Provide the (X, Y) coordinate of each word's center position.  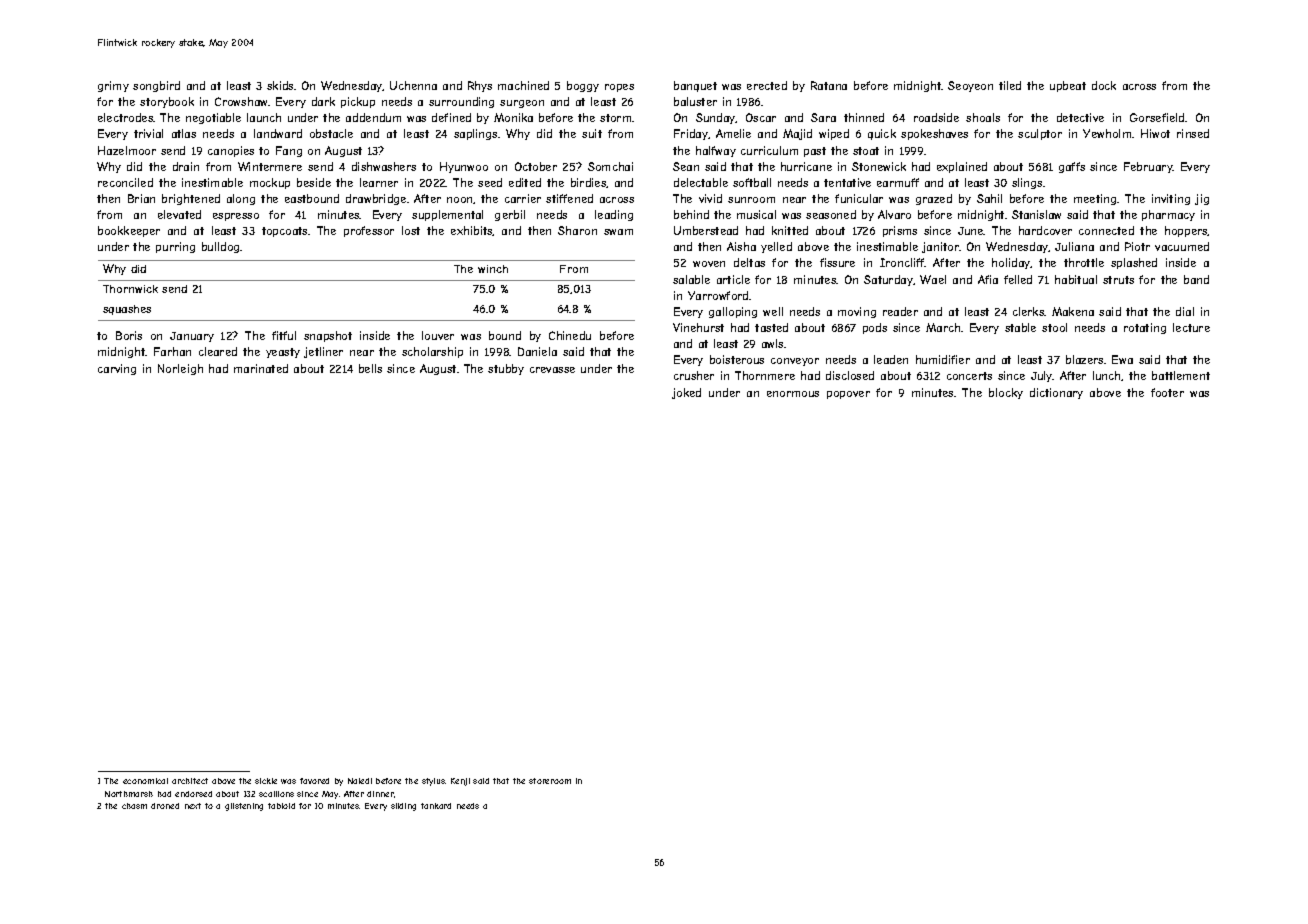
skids (280, 85)
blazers (1084, 359)
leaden (891, 359)
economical (145, 781)
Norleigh (180, 369)
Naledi (360, 781)
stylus (433, 782)
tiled (1010, 85)
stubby (506, 369)
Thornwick (130, 289)
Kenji (460, 782)
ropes (619, 88)
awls (772, 343)
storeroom (550, 781)
